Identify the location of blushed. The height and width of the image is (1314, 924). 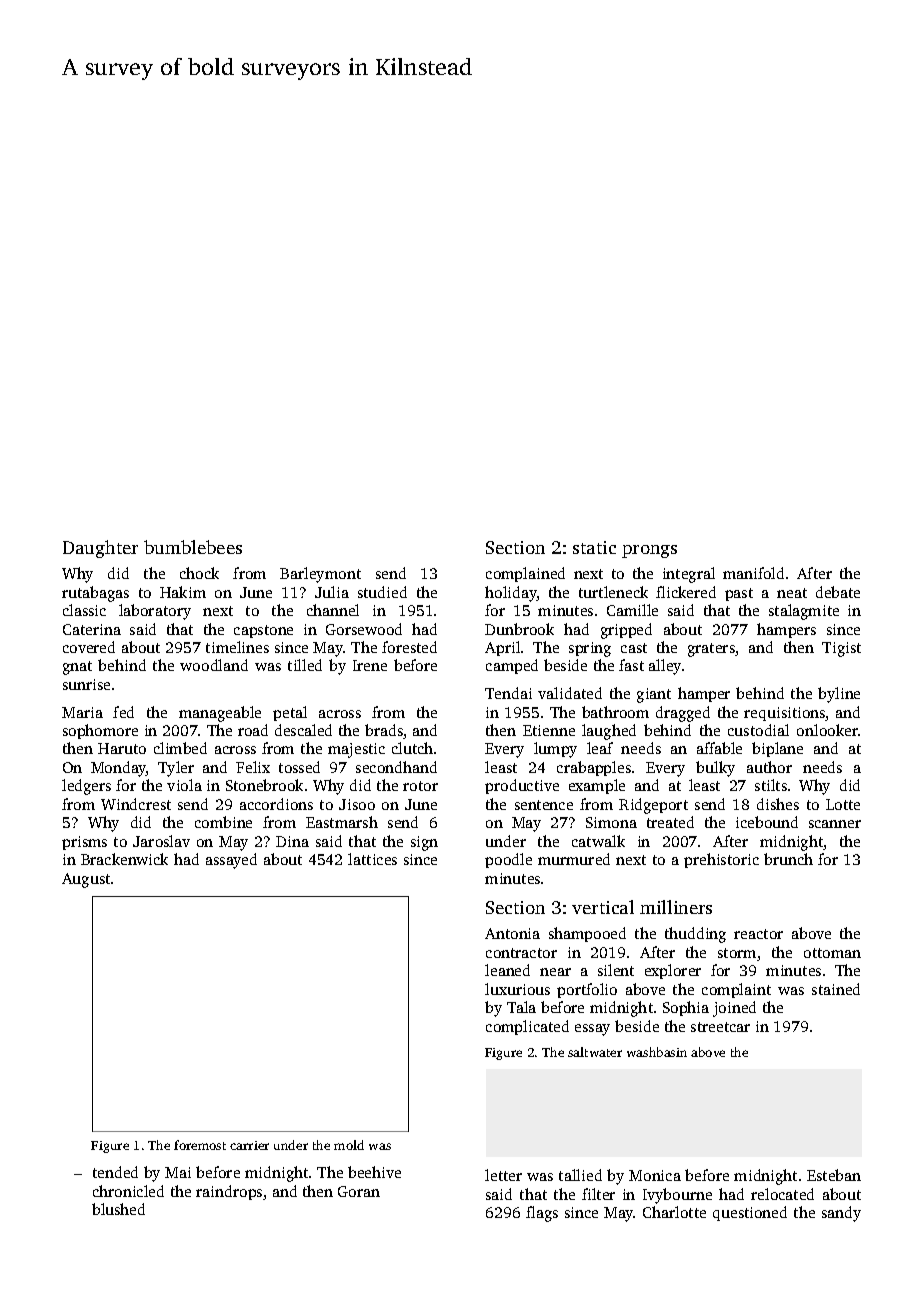
(118, 1209).
